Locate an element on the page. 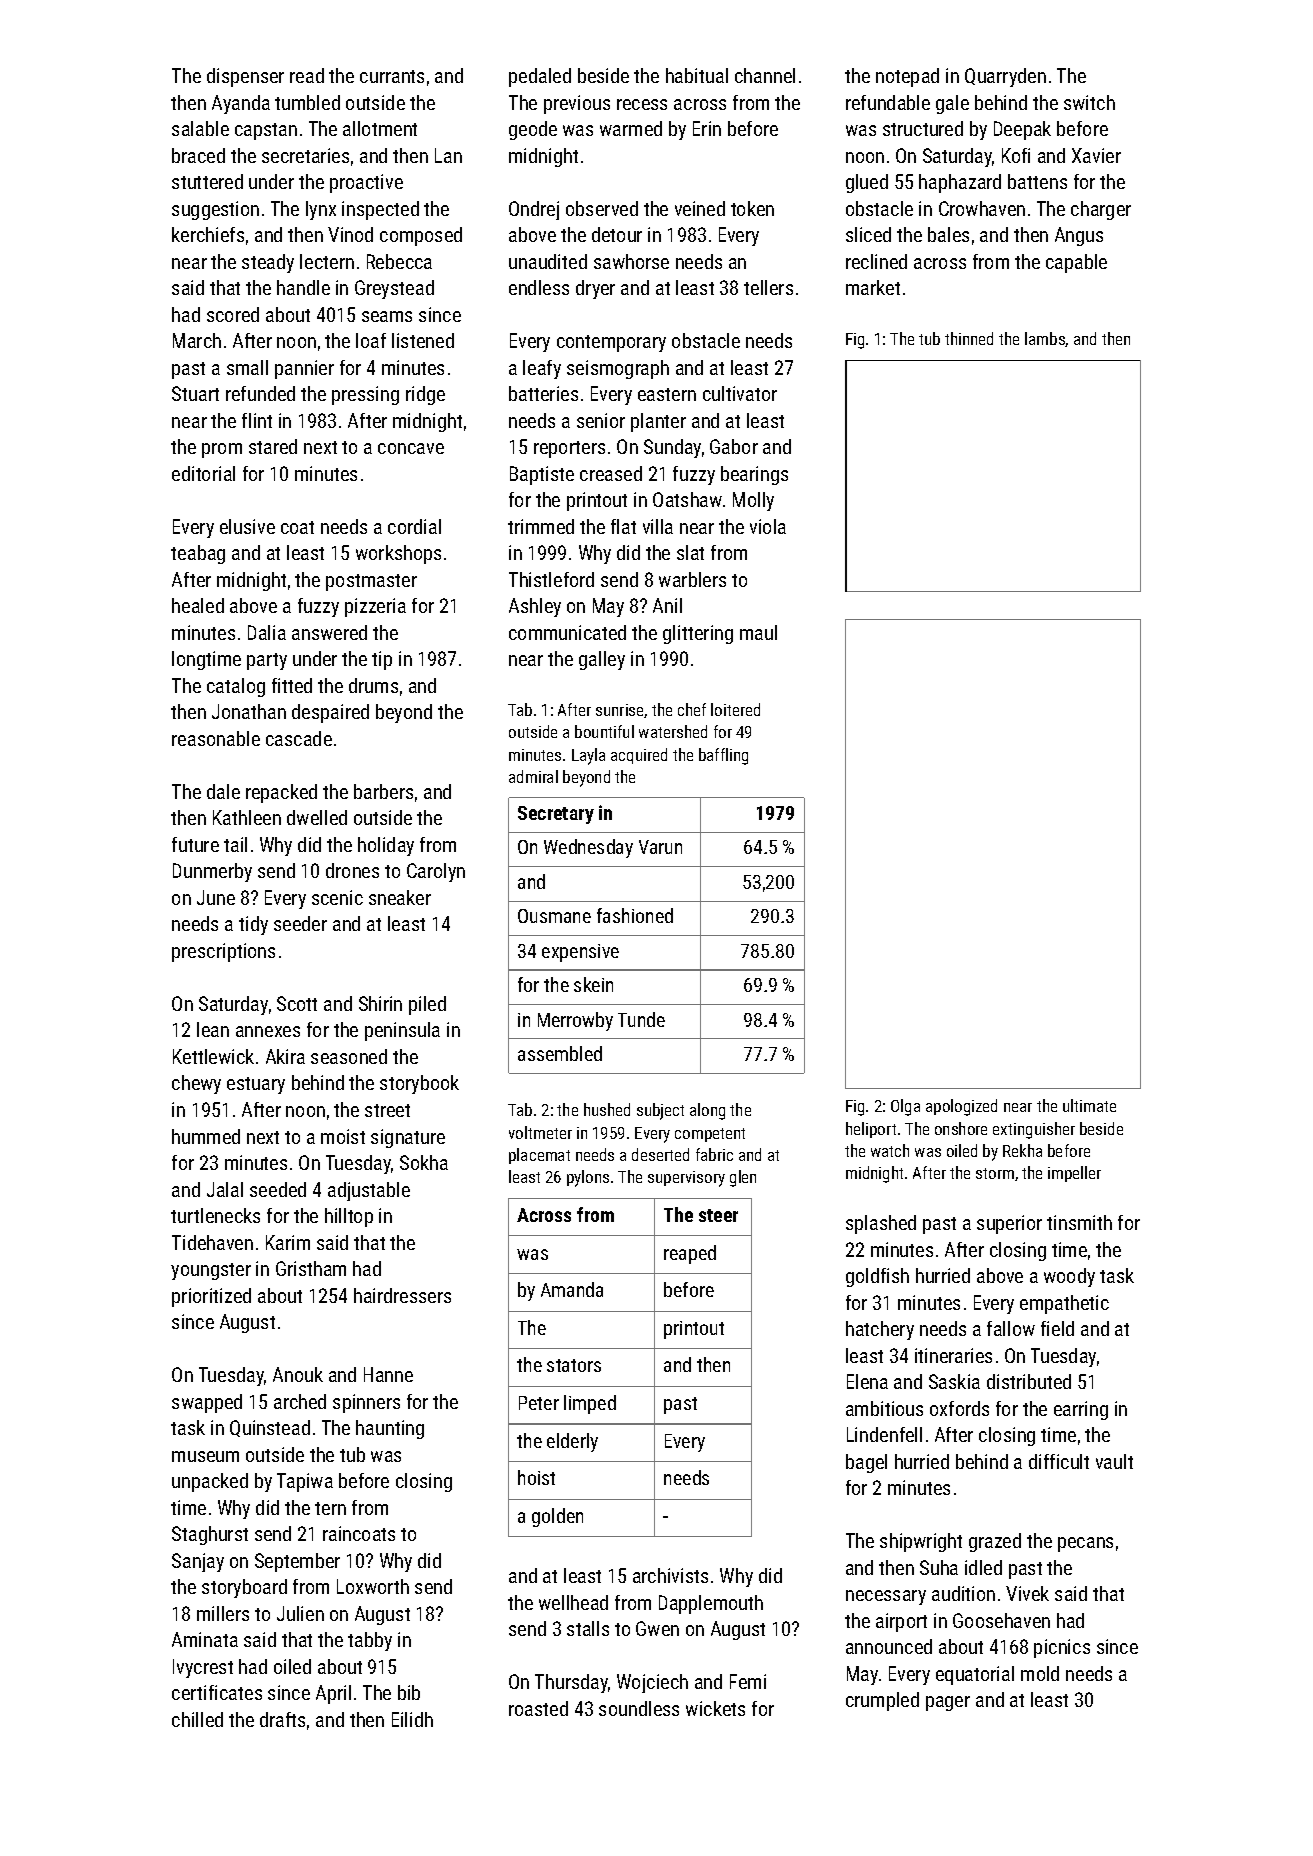 The image size is (1313, 1856). galley is located at coordinates (602, 660).
